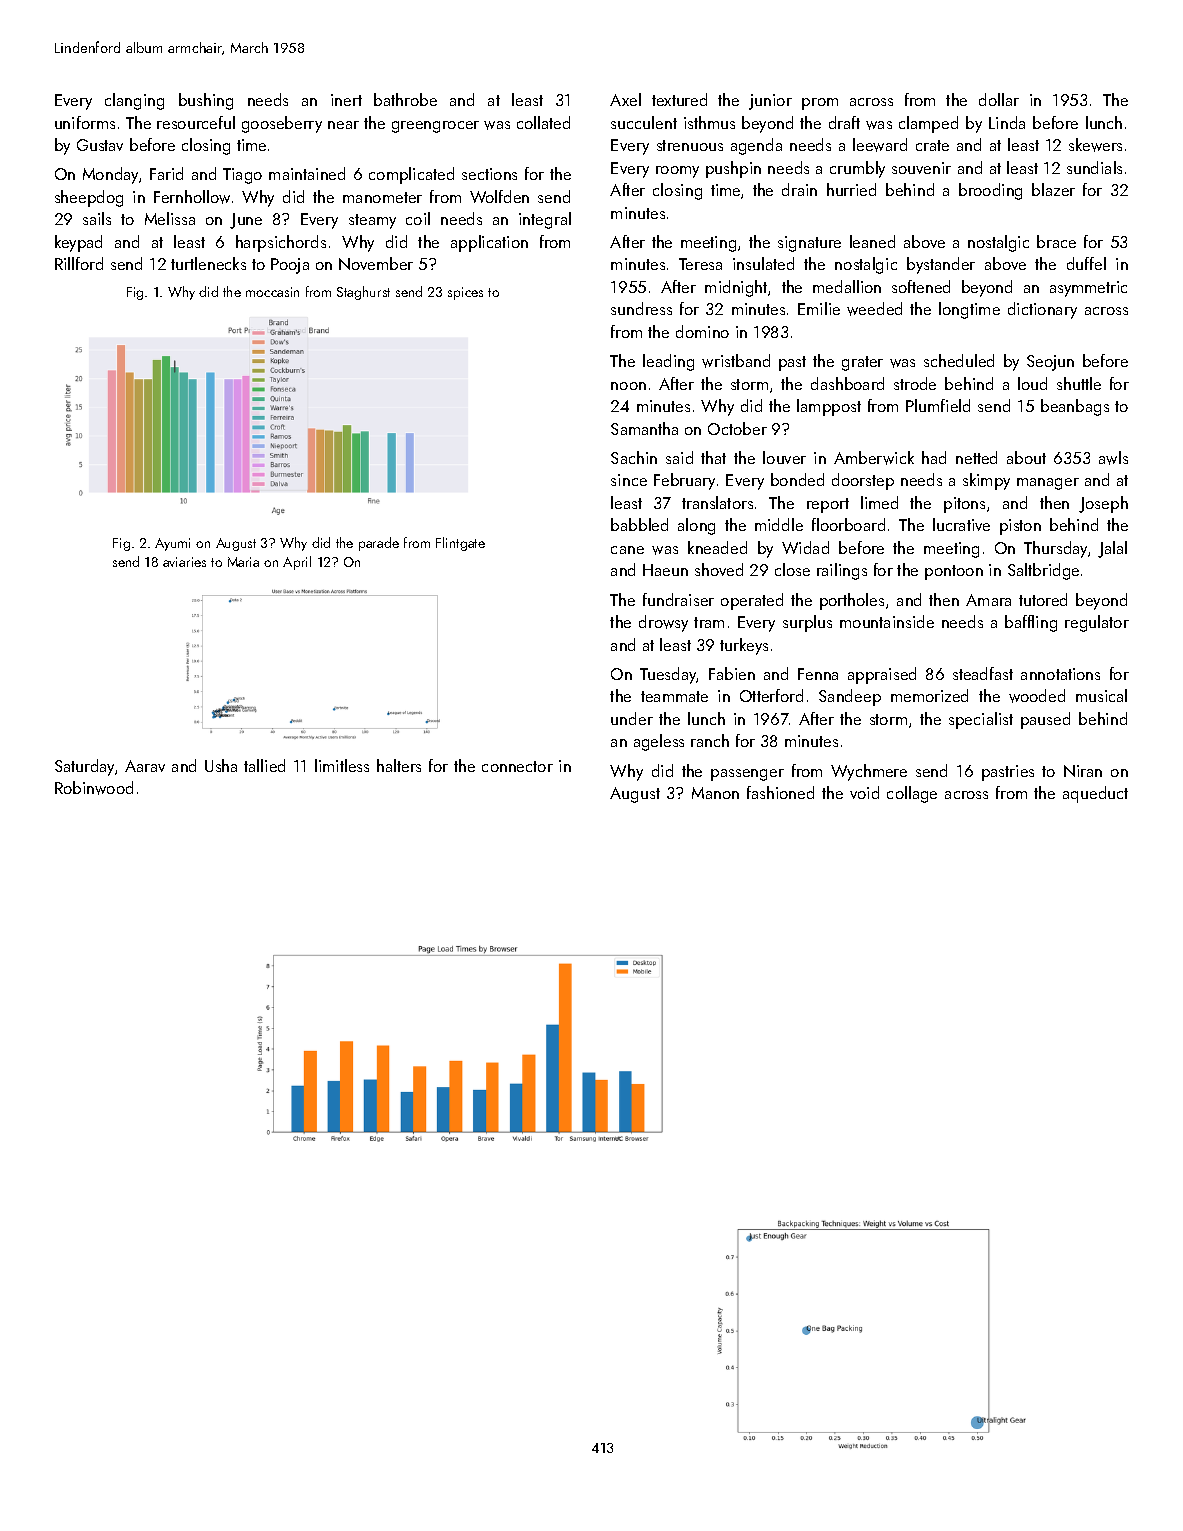  Describe the element at coordinates (999, 99) in the screenshot. I see `dollar` at that location.
